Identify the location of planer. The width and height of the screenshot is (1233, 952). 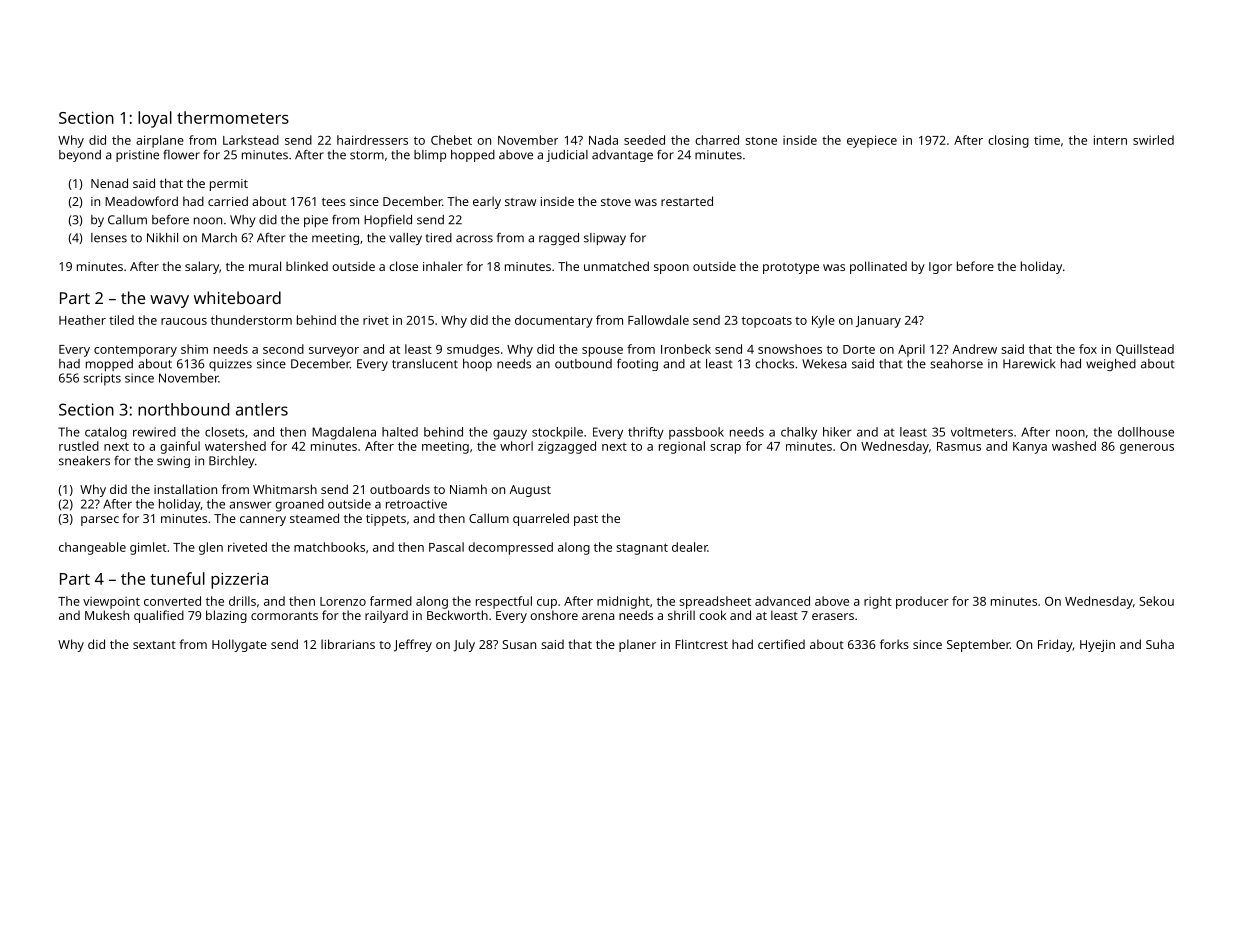
(637, 645).
